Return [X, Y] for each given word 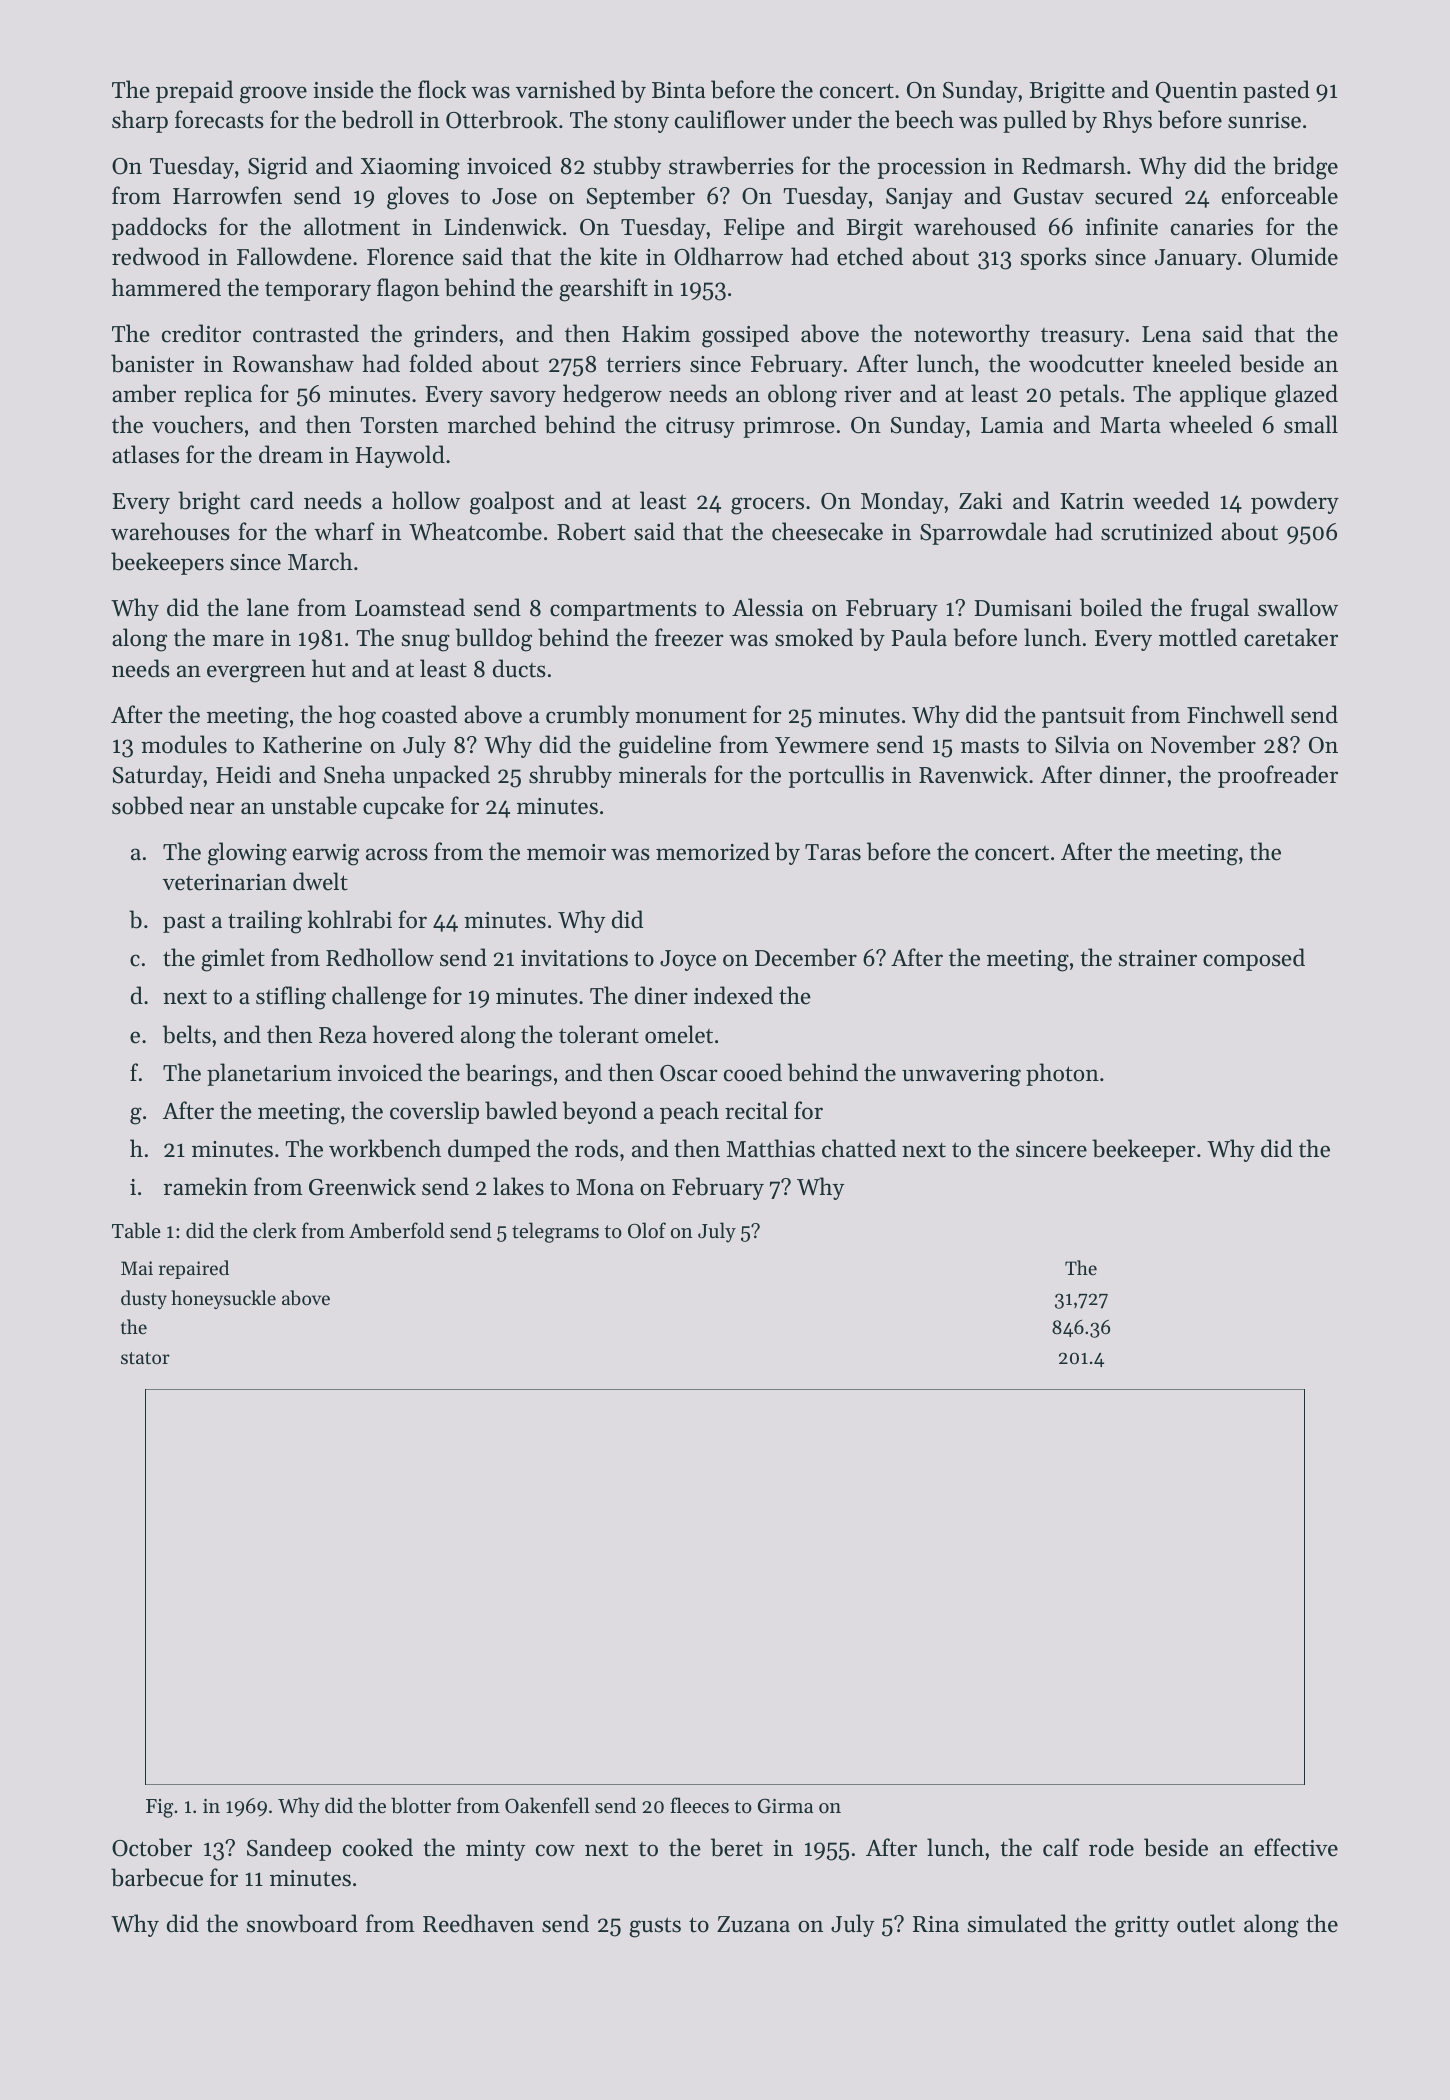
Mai [137, 1268]
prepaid [194, 91]
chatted [859, 1148]
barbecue [157, 1877]
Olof [647, 1230]
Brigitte [1067, 93]
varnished [566, 89]
